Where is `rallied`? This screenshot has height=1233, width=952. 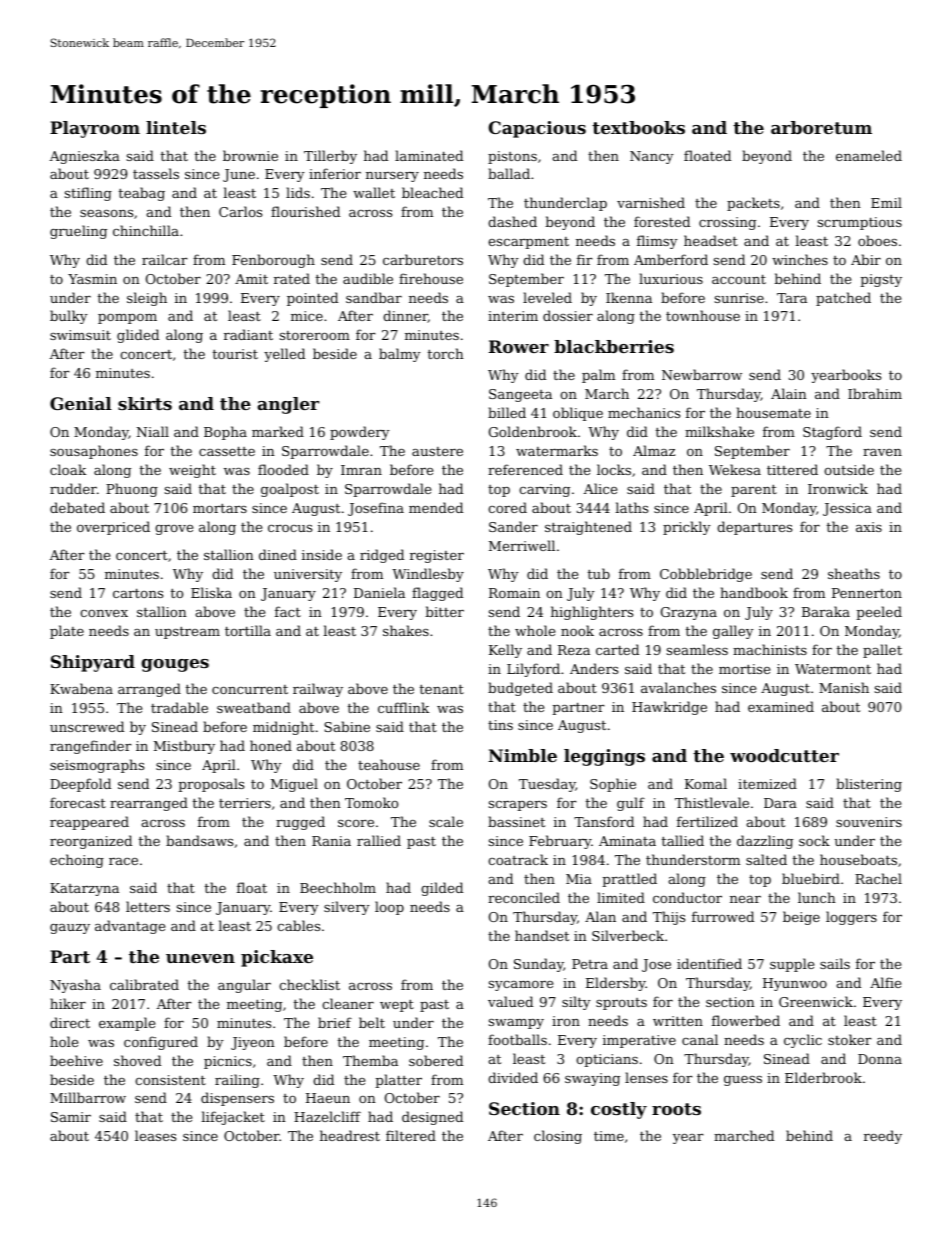
rallied is located at coordinates (379, 840).
